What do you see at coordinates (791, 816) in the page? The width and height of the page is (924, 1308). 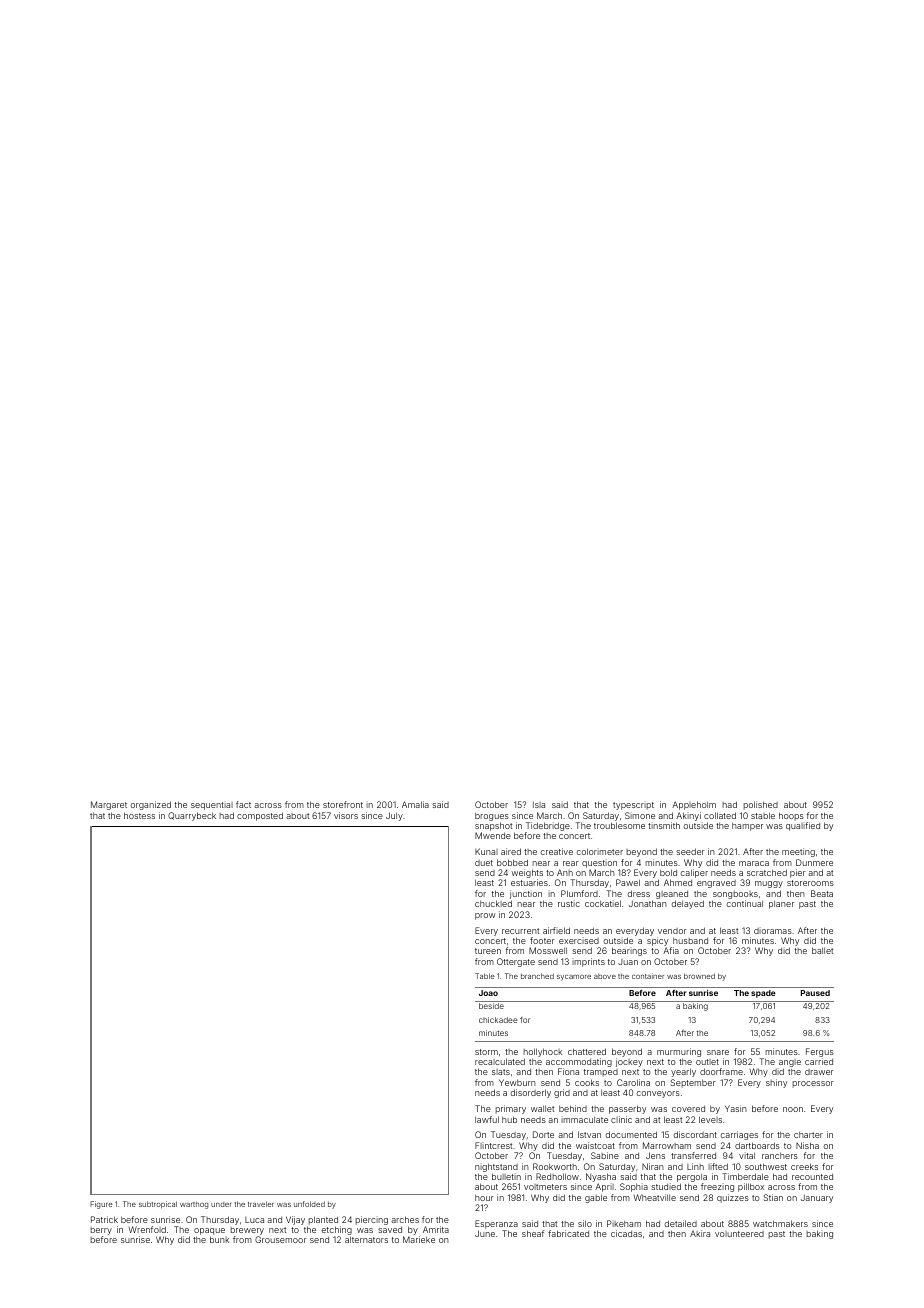 I see `hoops` at bounding box center [791, 816].
